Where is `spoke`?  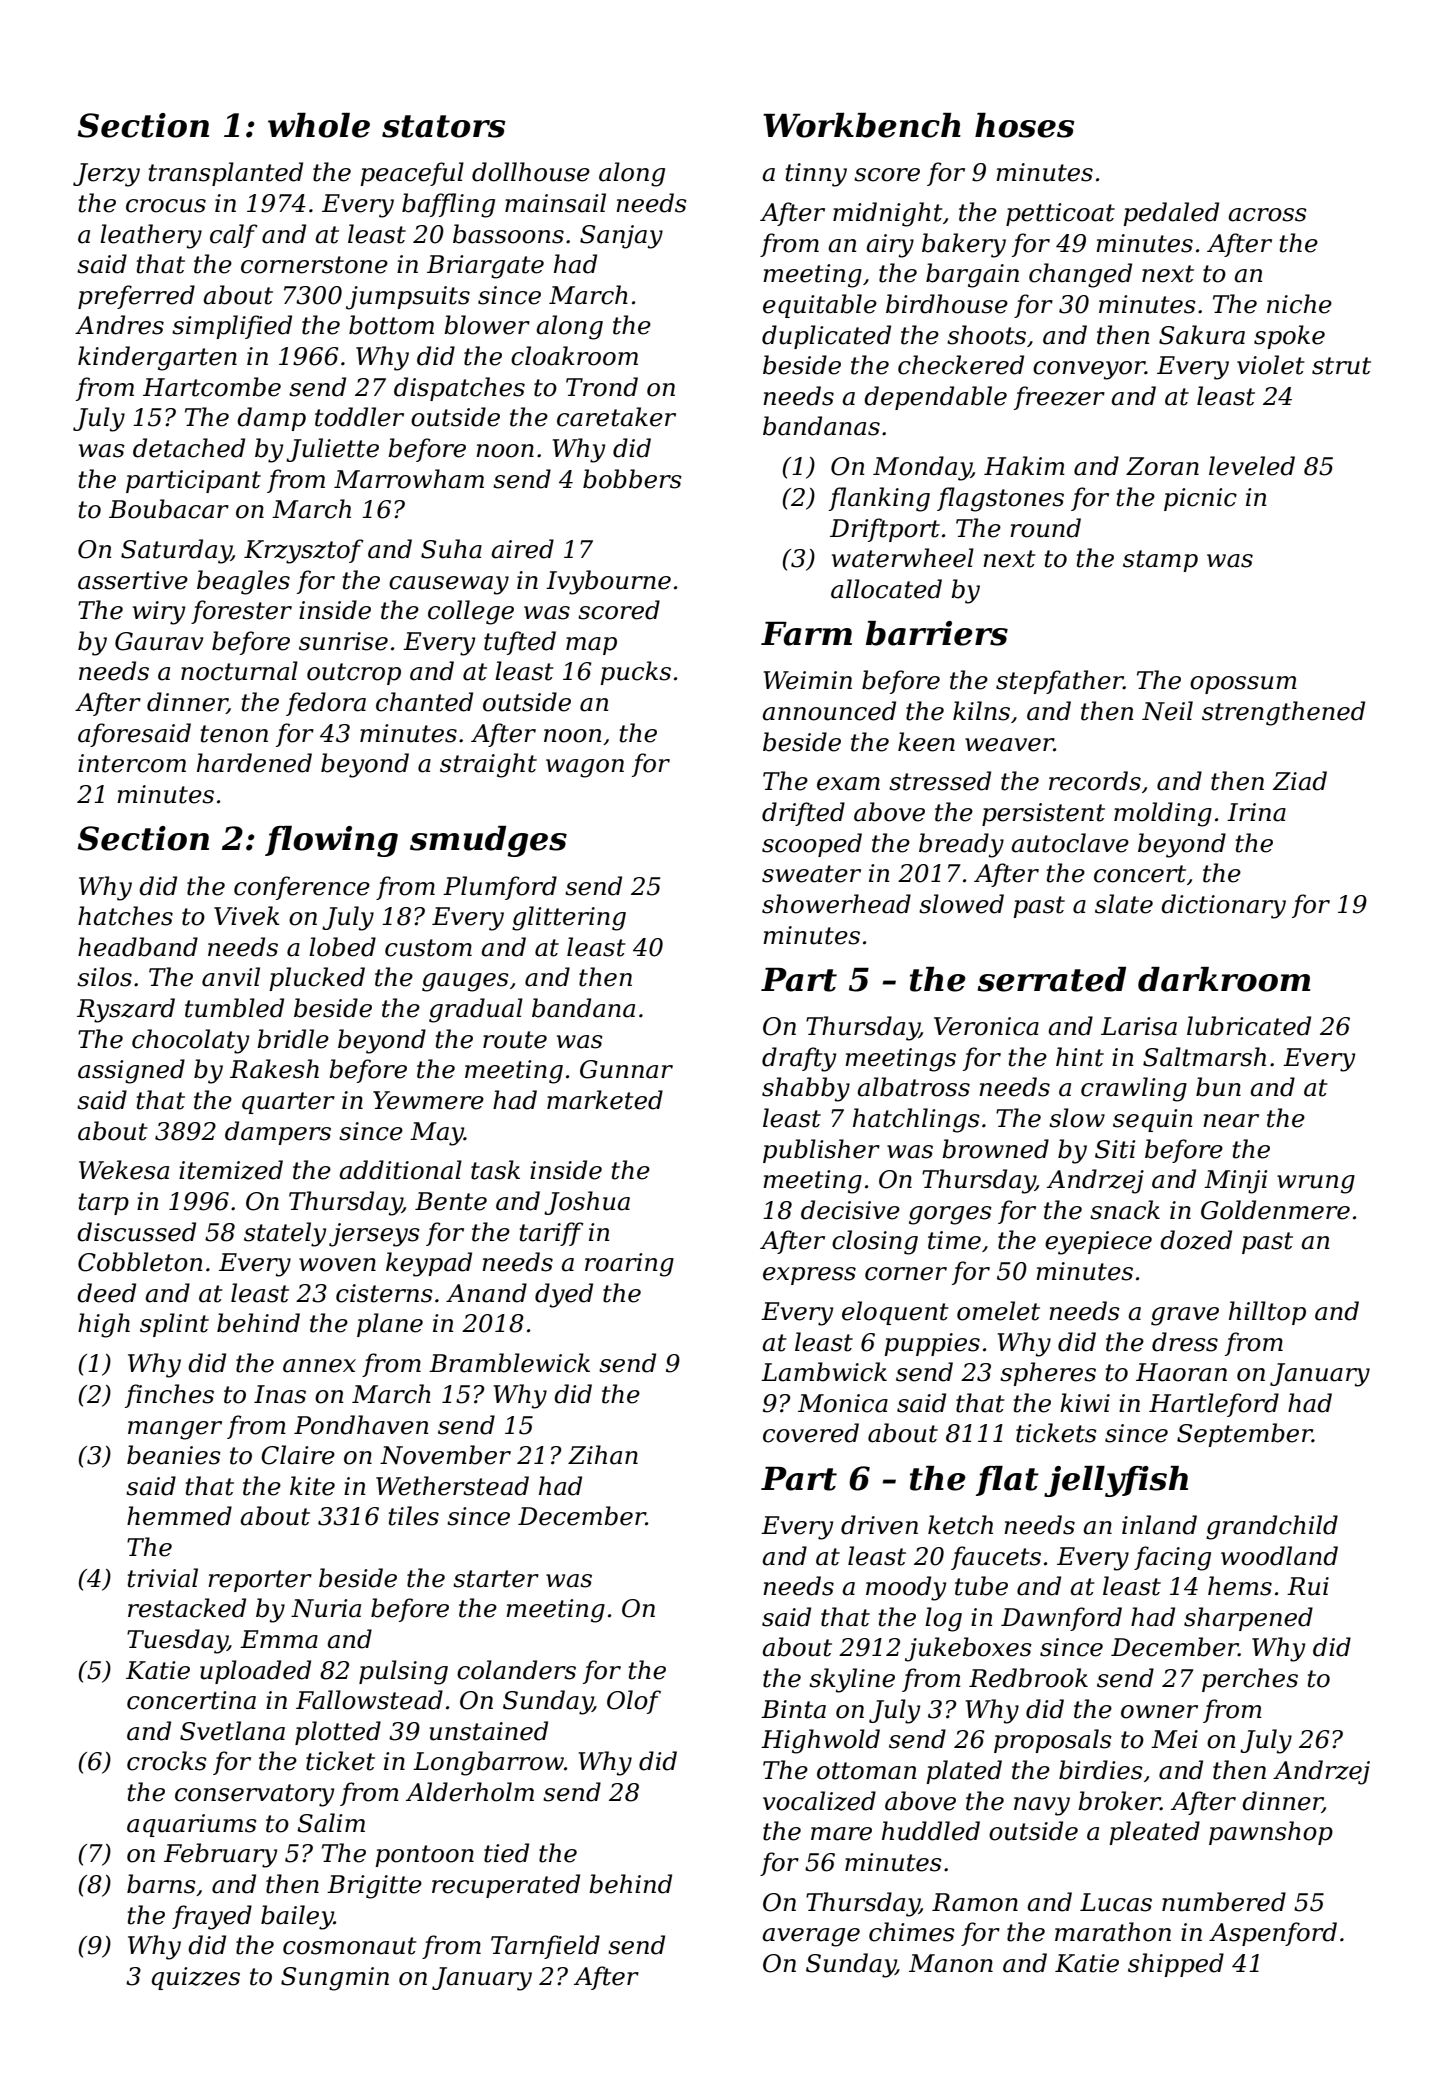
spoke is located at coordinates (1289, 337).
